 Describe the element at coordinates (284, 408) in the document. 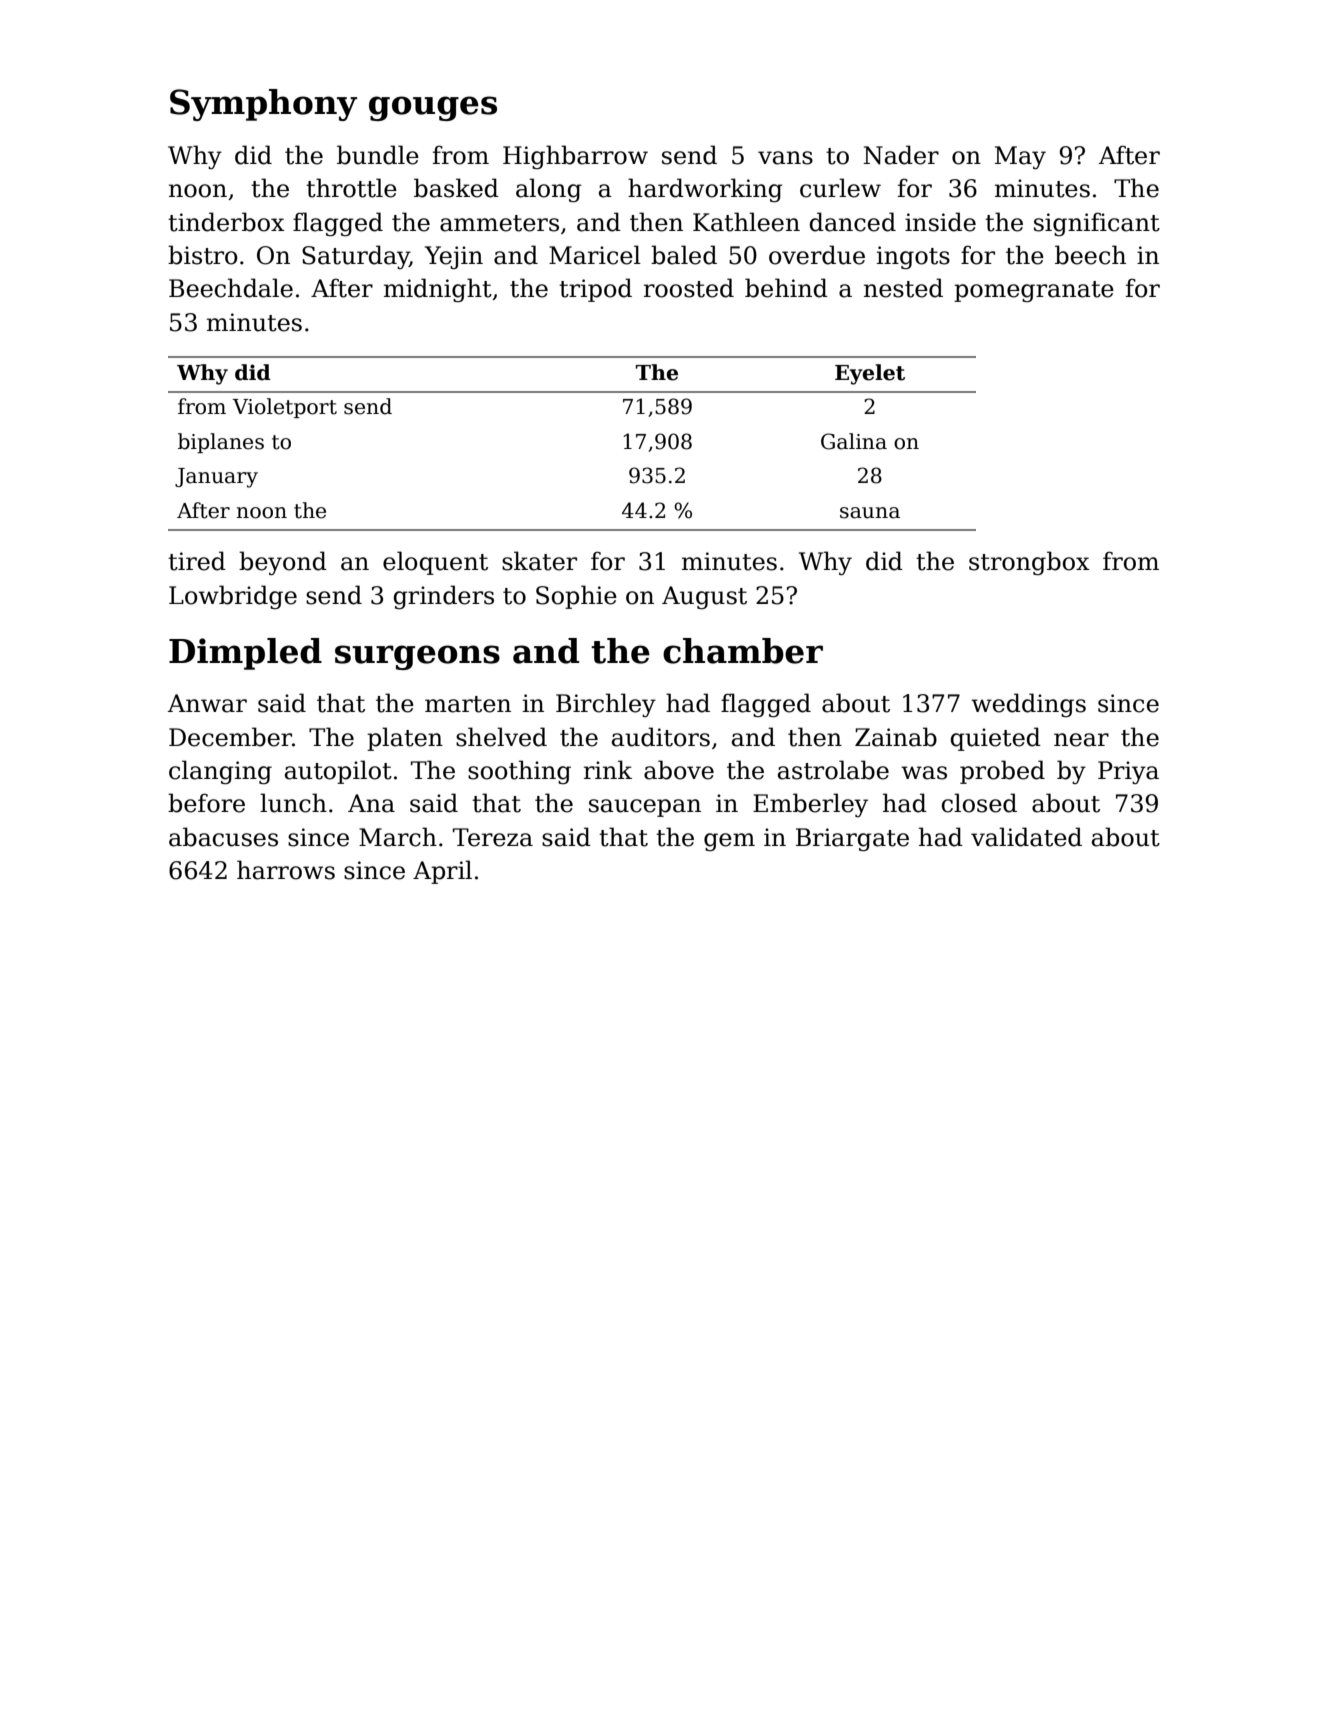

I see `Violetport` at that location.
